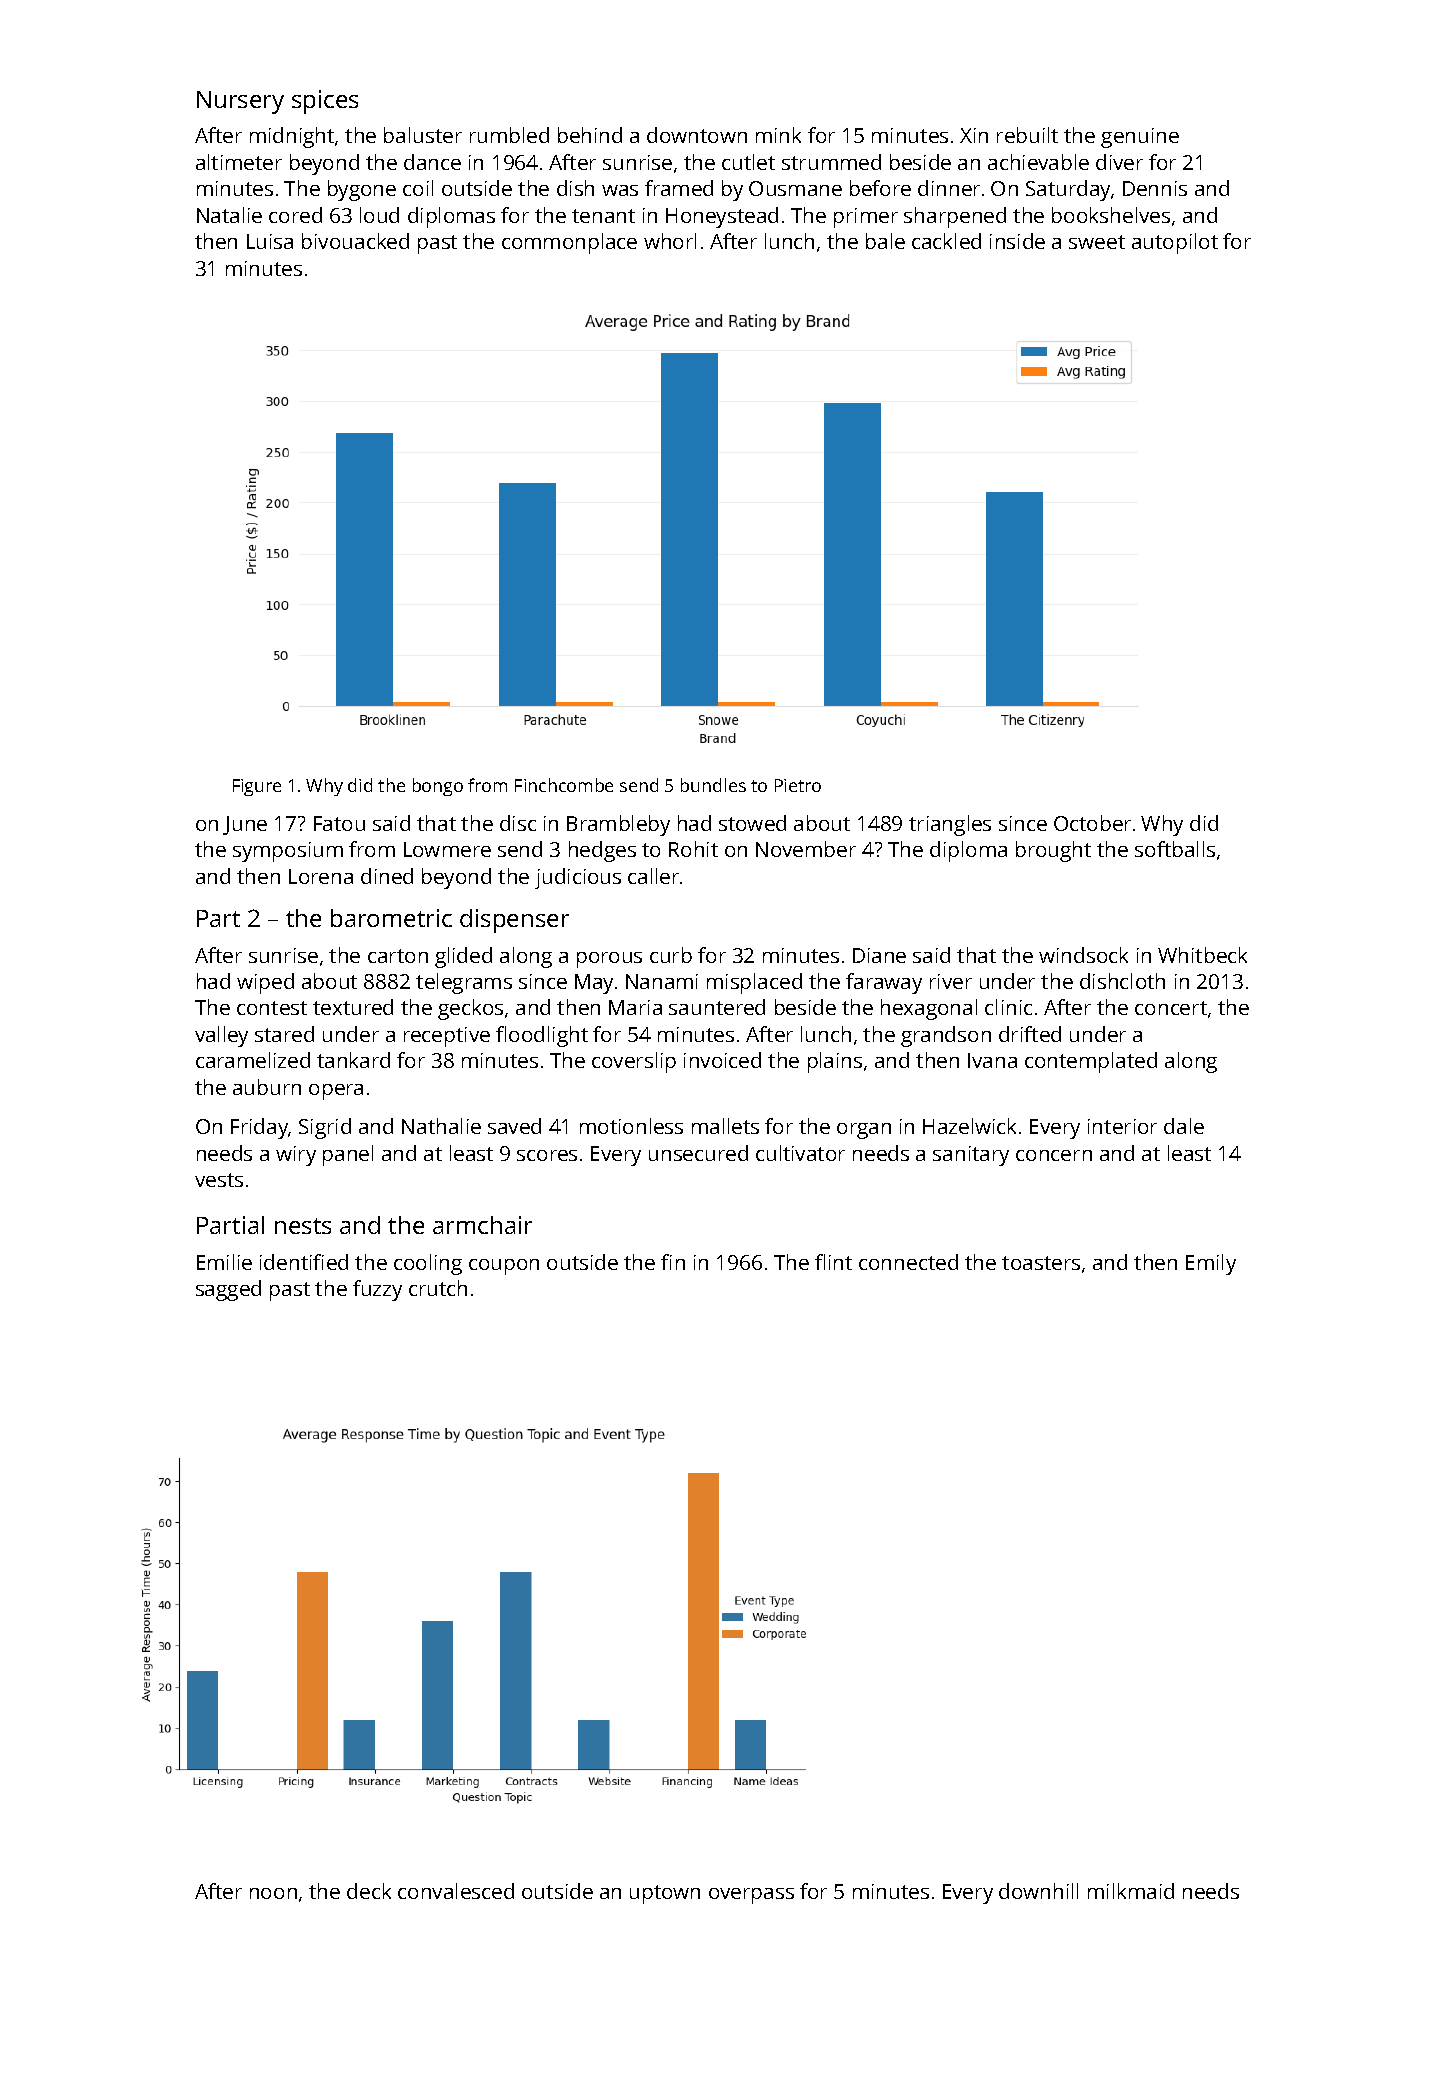  I want to click on bivouacked, so click(355, 241).
